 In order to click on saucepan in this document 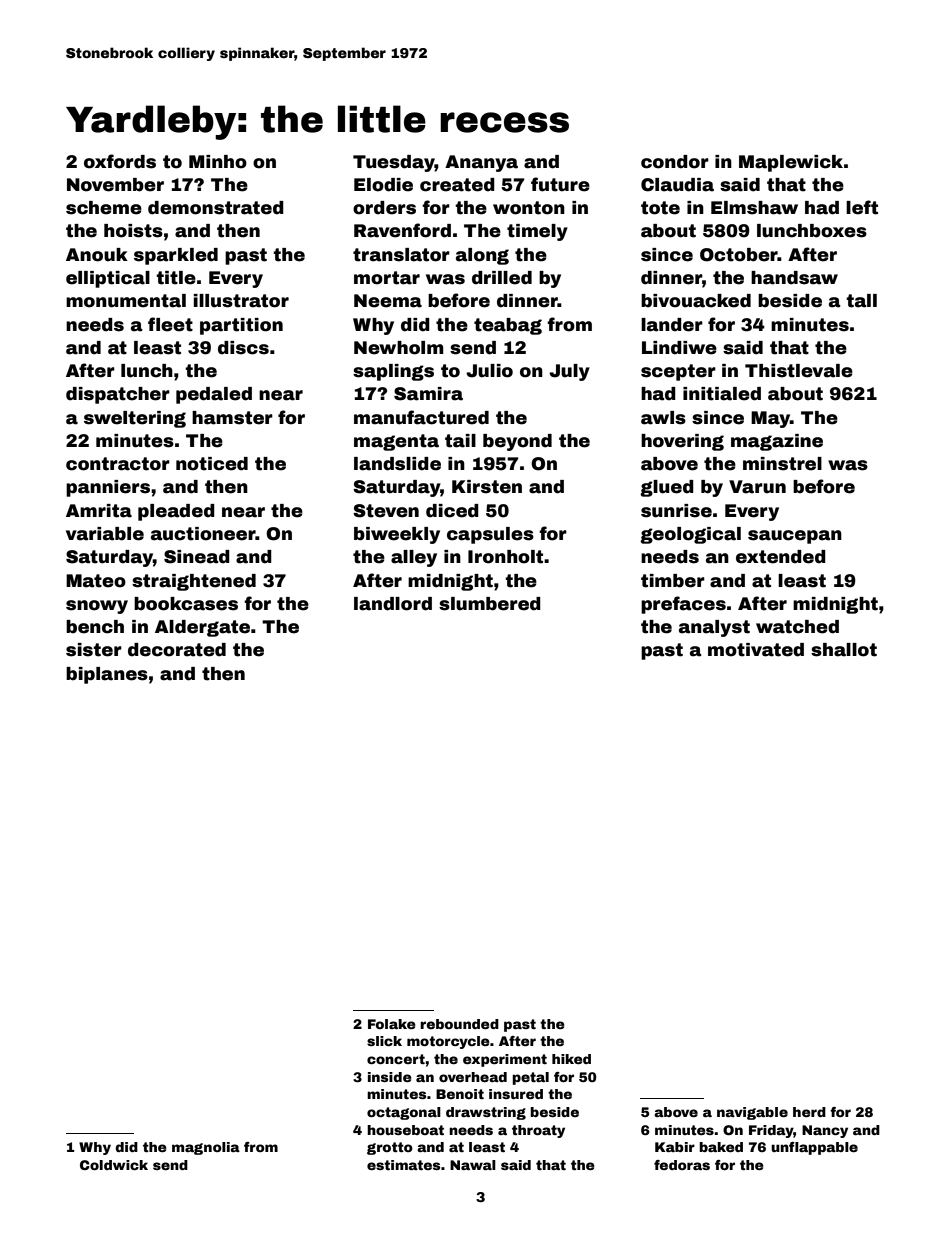, I will do `click(795, 537)`.
